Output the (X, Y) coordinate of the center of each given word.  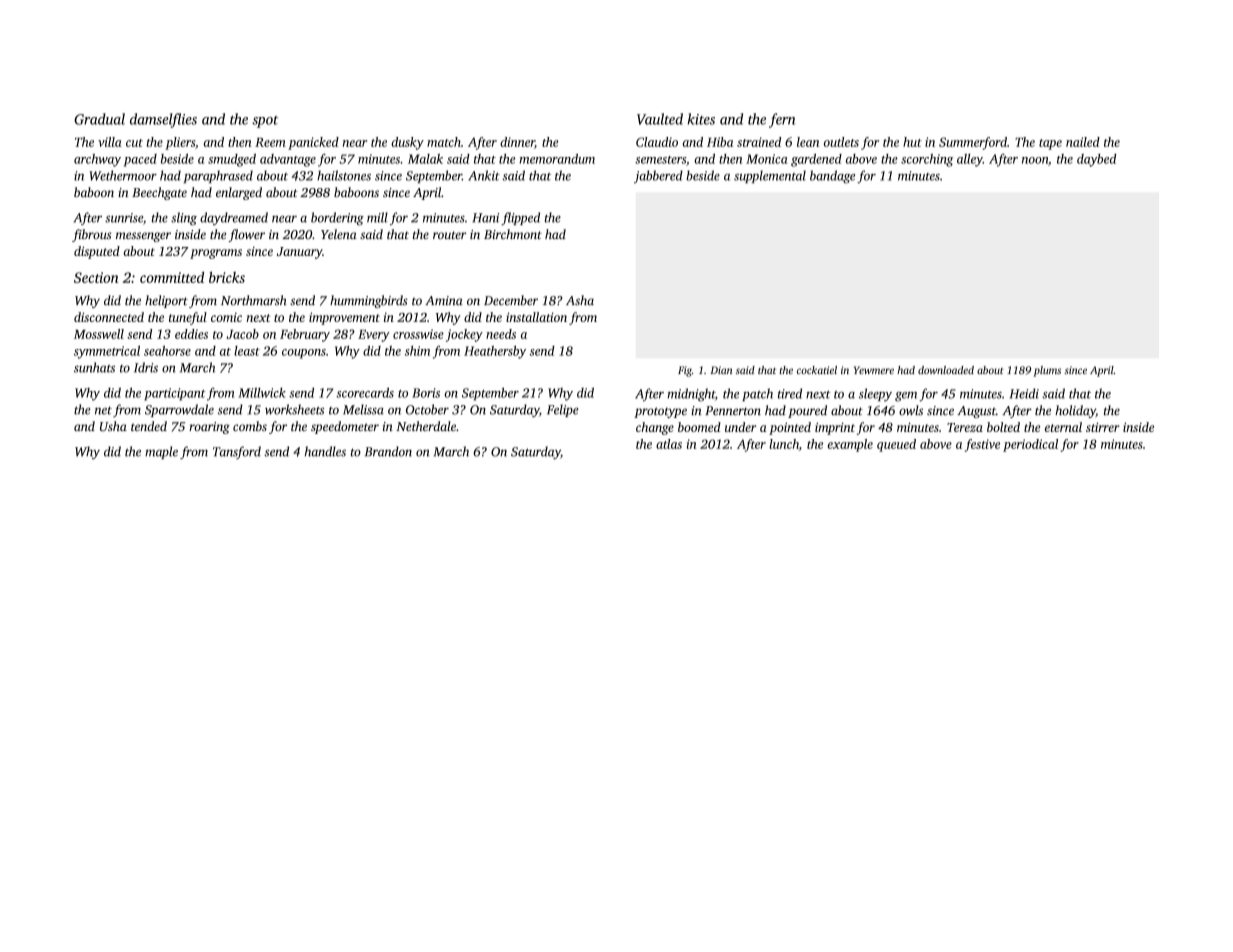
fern (782, 120)
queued (896, 445)
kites (701, 119)
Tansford (237, 452)
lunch (784, 444)
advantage (288, 160)
